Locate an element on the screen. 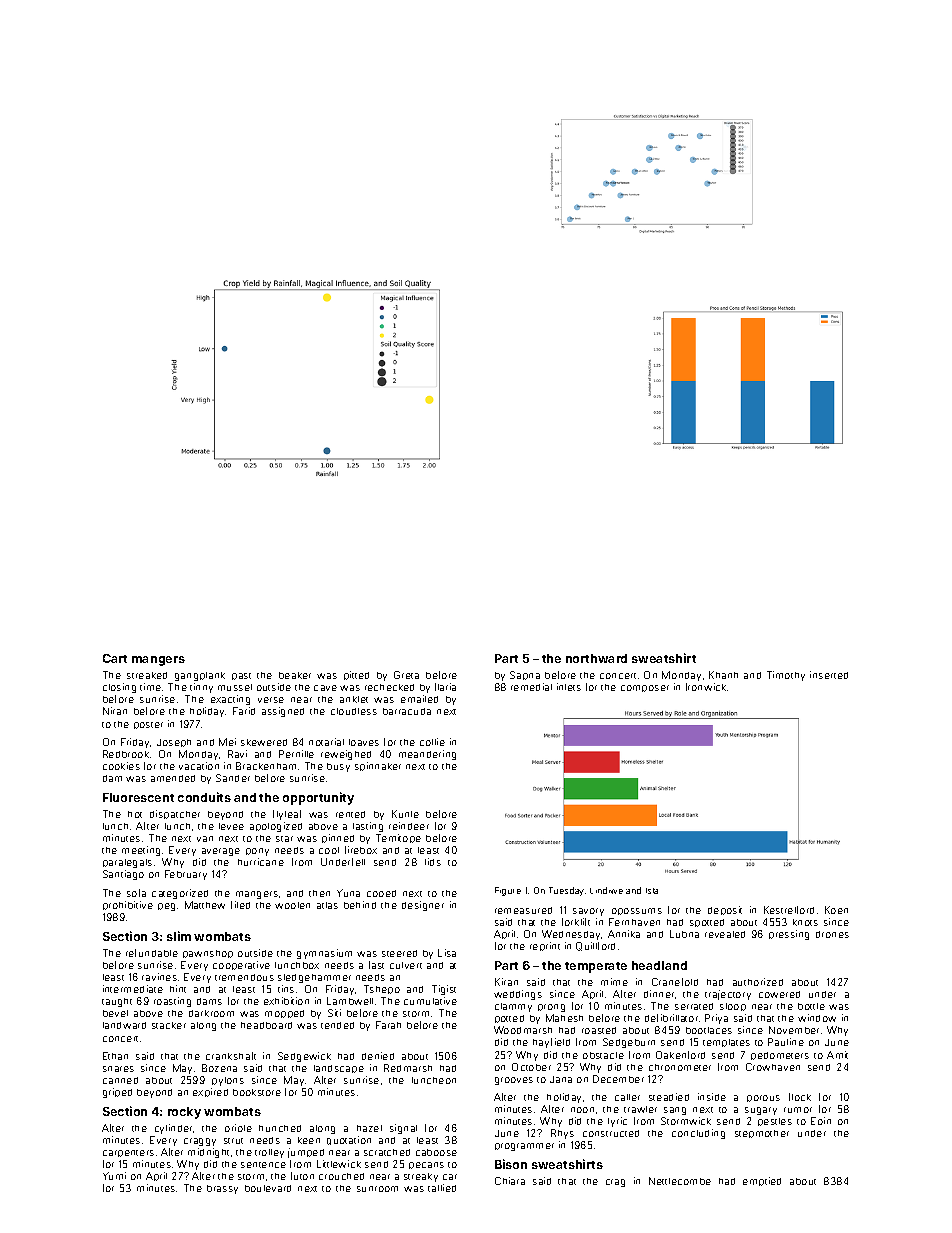  snares is located at coordinates (118, 1069).
